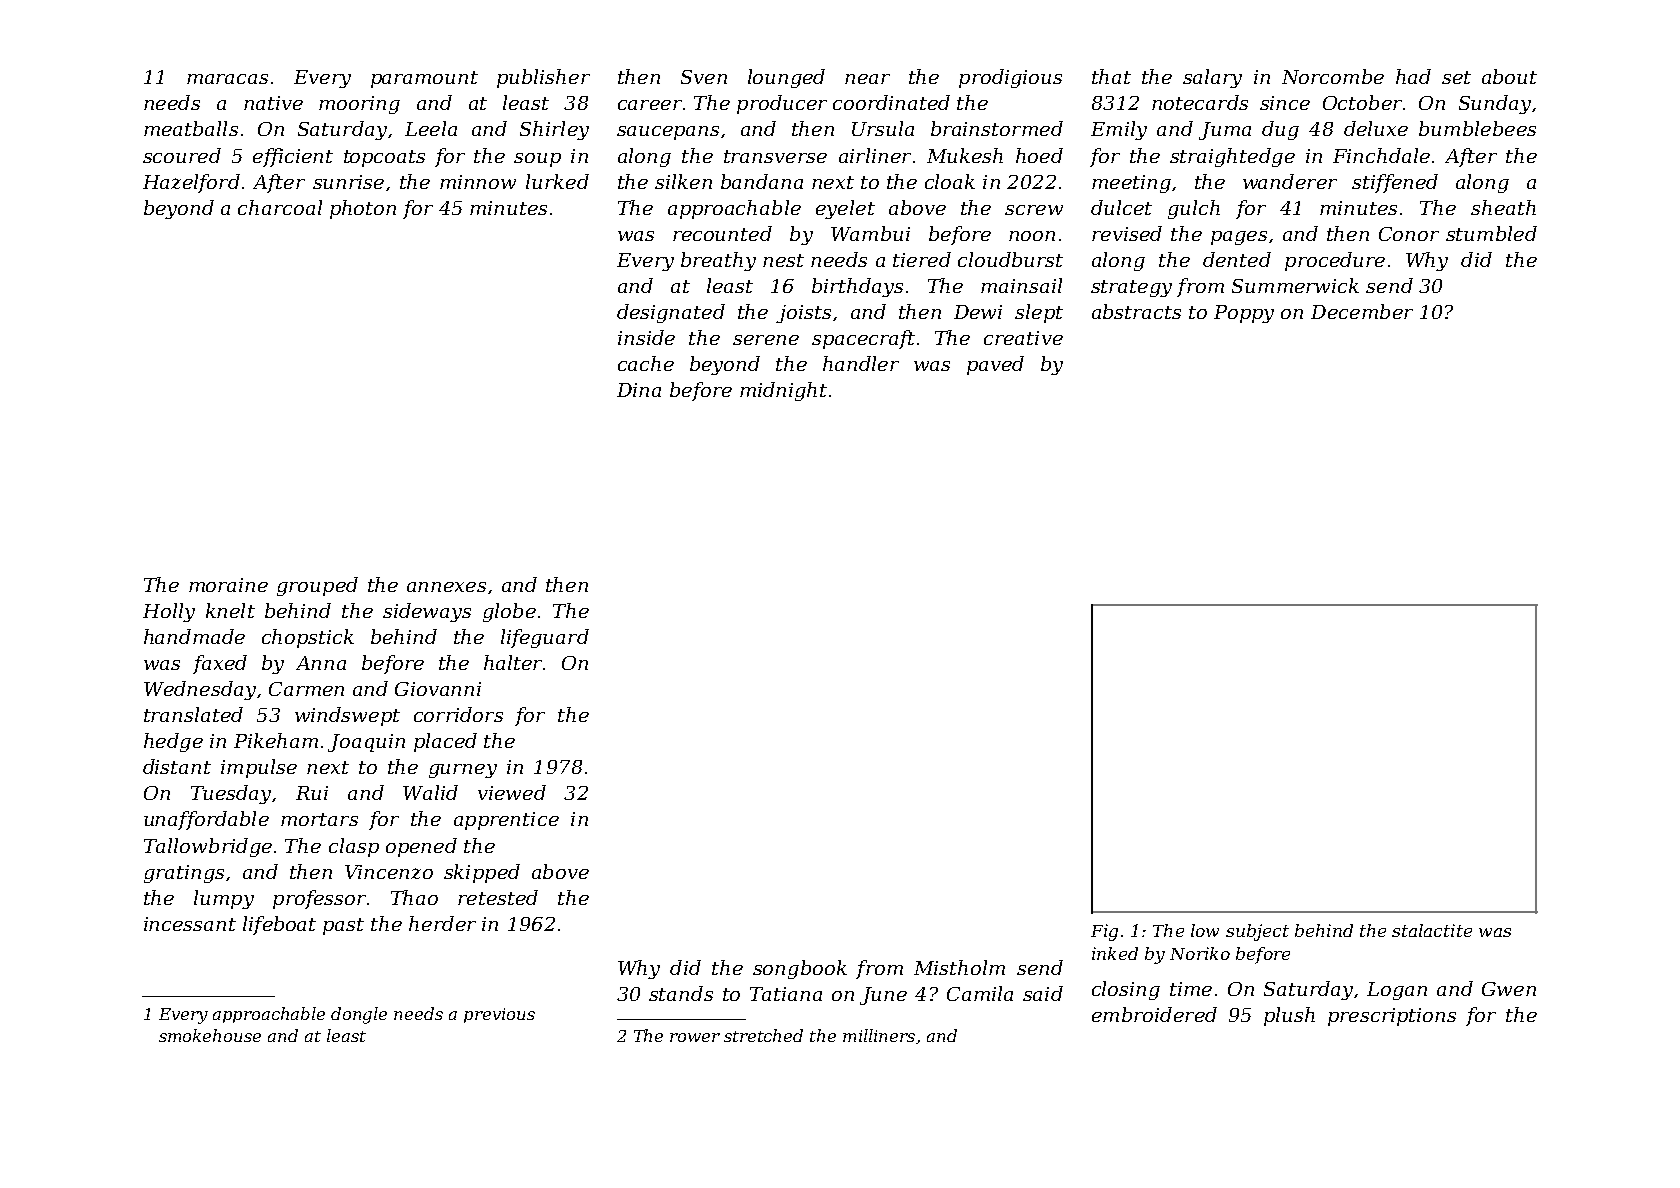  I want to click on prescriptions, so click(1392, 1017).
